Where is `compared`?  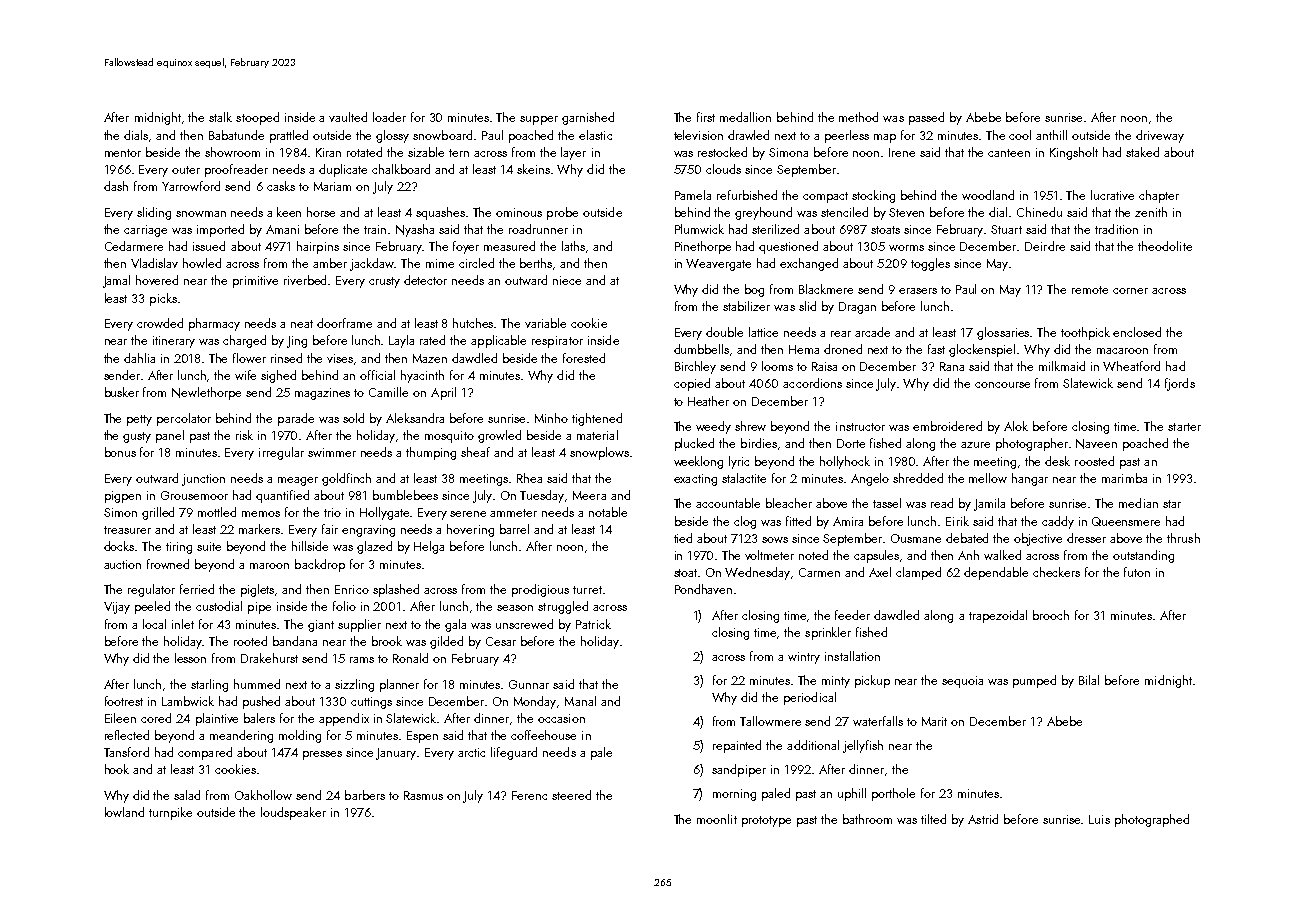
compared is located at coordinates (205, 753).
